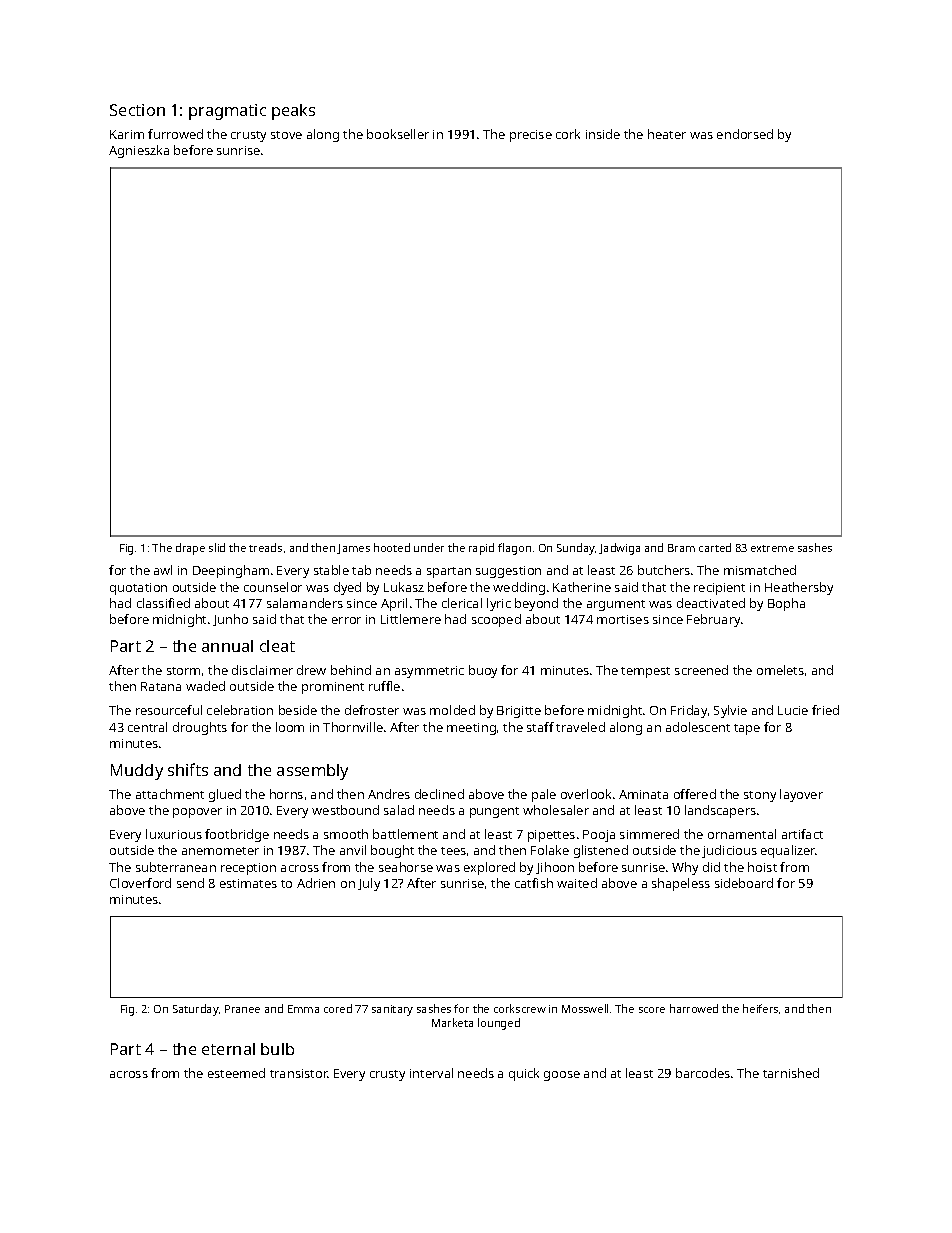 The image size is (952, 1233). What do you see at coordinates (392, 547) in the page?
I see `hooted` at bounding box center [392, 547].
